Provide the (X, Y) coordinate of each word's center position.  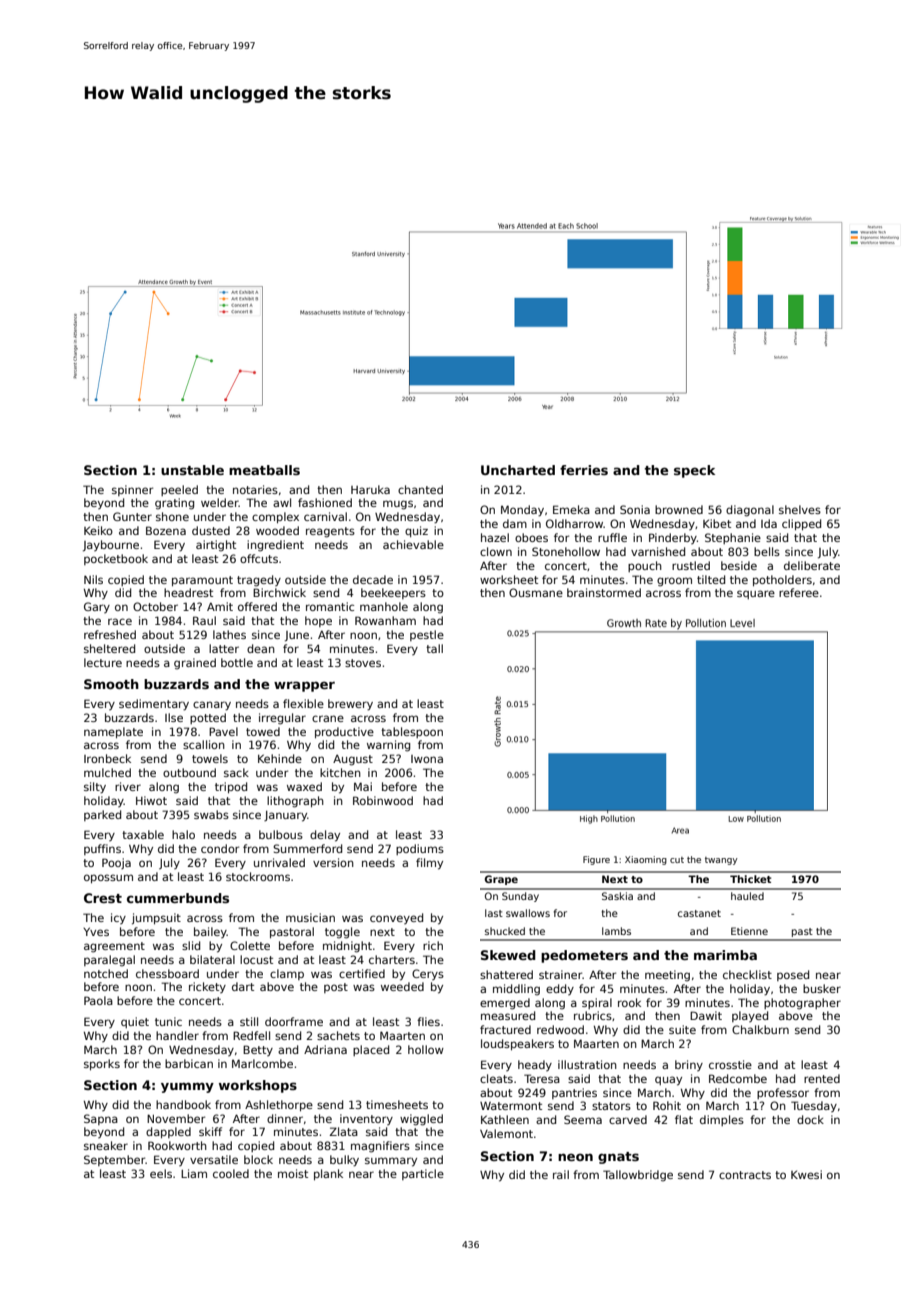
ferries (584, 470)
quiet (135, 1022)
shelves (800, 509)
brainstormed (604, 592)
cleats (496, 1078)
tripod (231, 787)
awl (282, 502)
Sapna (101, 1119)
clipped (801, 524)
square (756, 594)
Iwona (427, 759)
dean (261, 648)
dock (810, 1119)
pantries (574, 1093)
